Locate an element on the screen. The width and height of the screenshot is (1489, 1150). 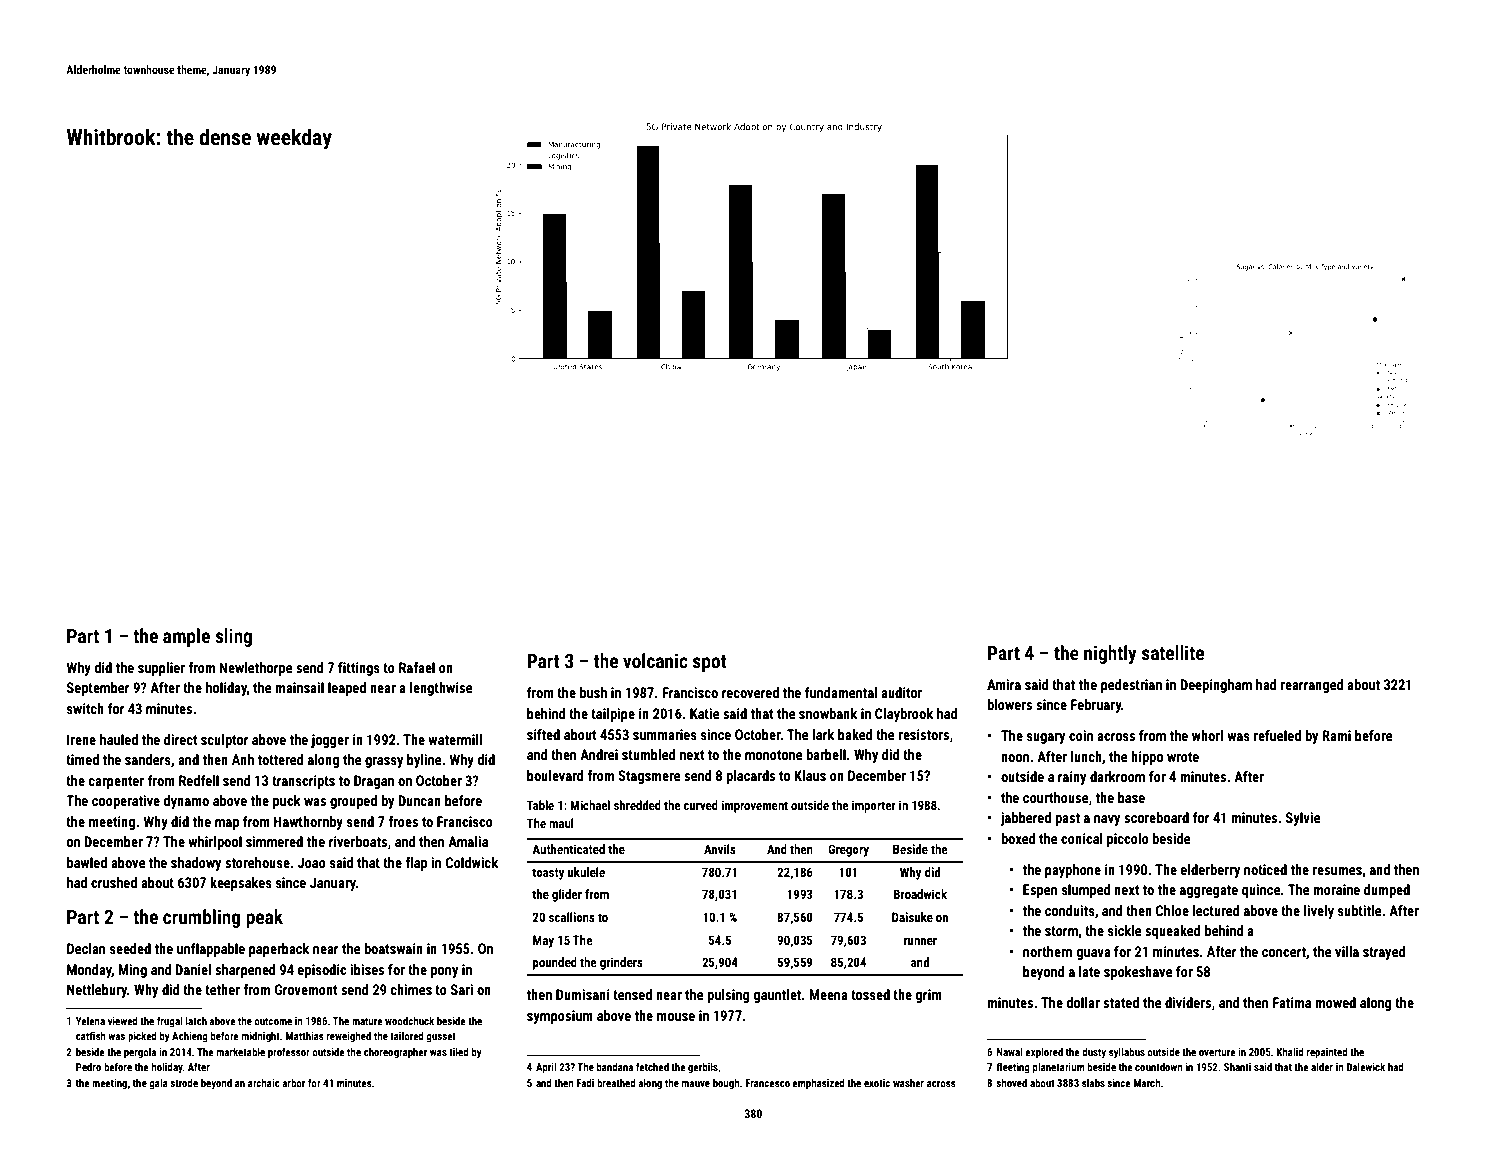
episodic is located at coordinates (322, 971).
